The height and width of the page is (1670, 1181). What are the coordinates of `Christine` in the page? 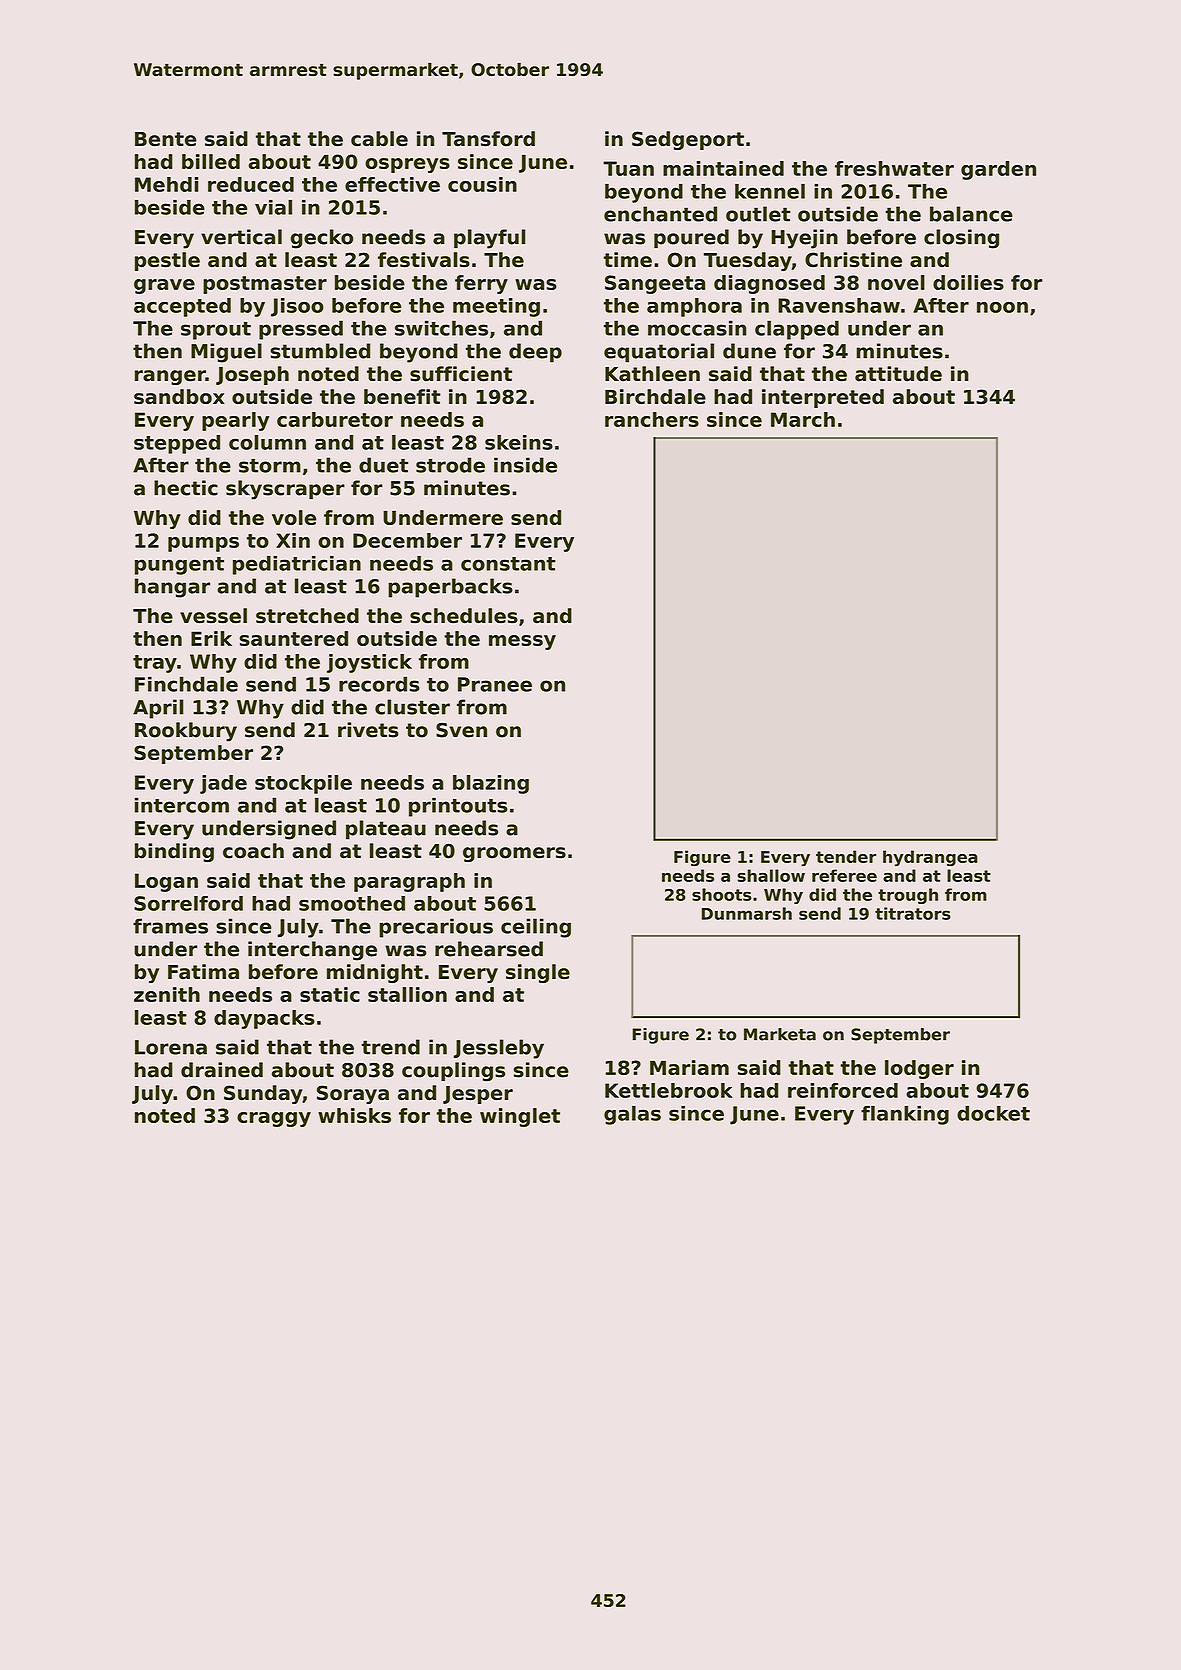 It's located at (853, 260).
